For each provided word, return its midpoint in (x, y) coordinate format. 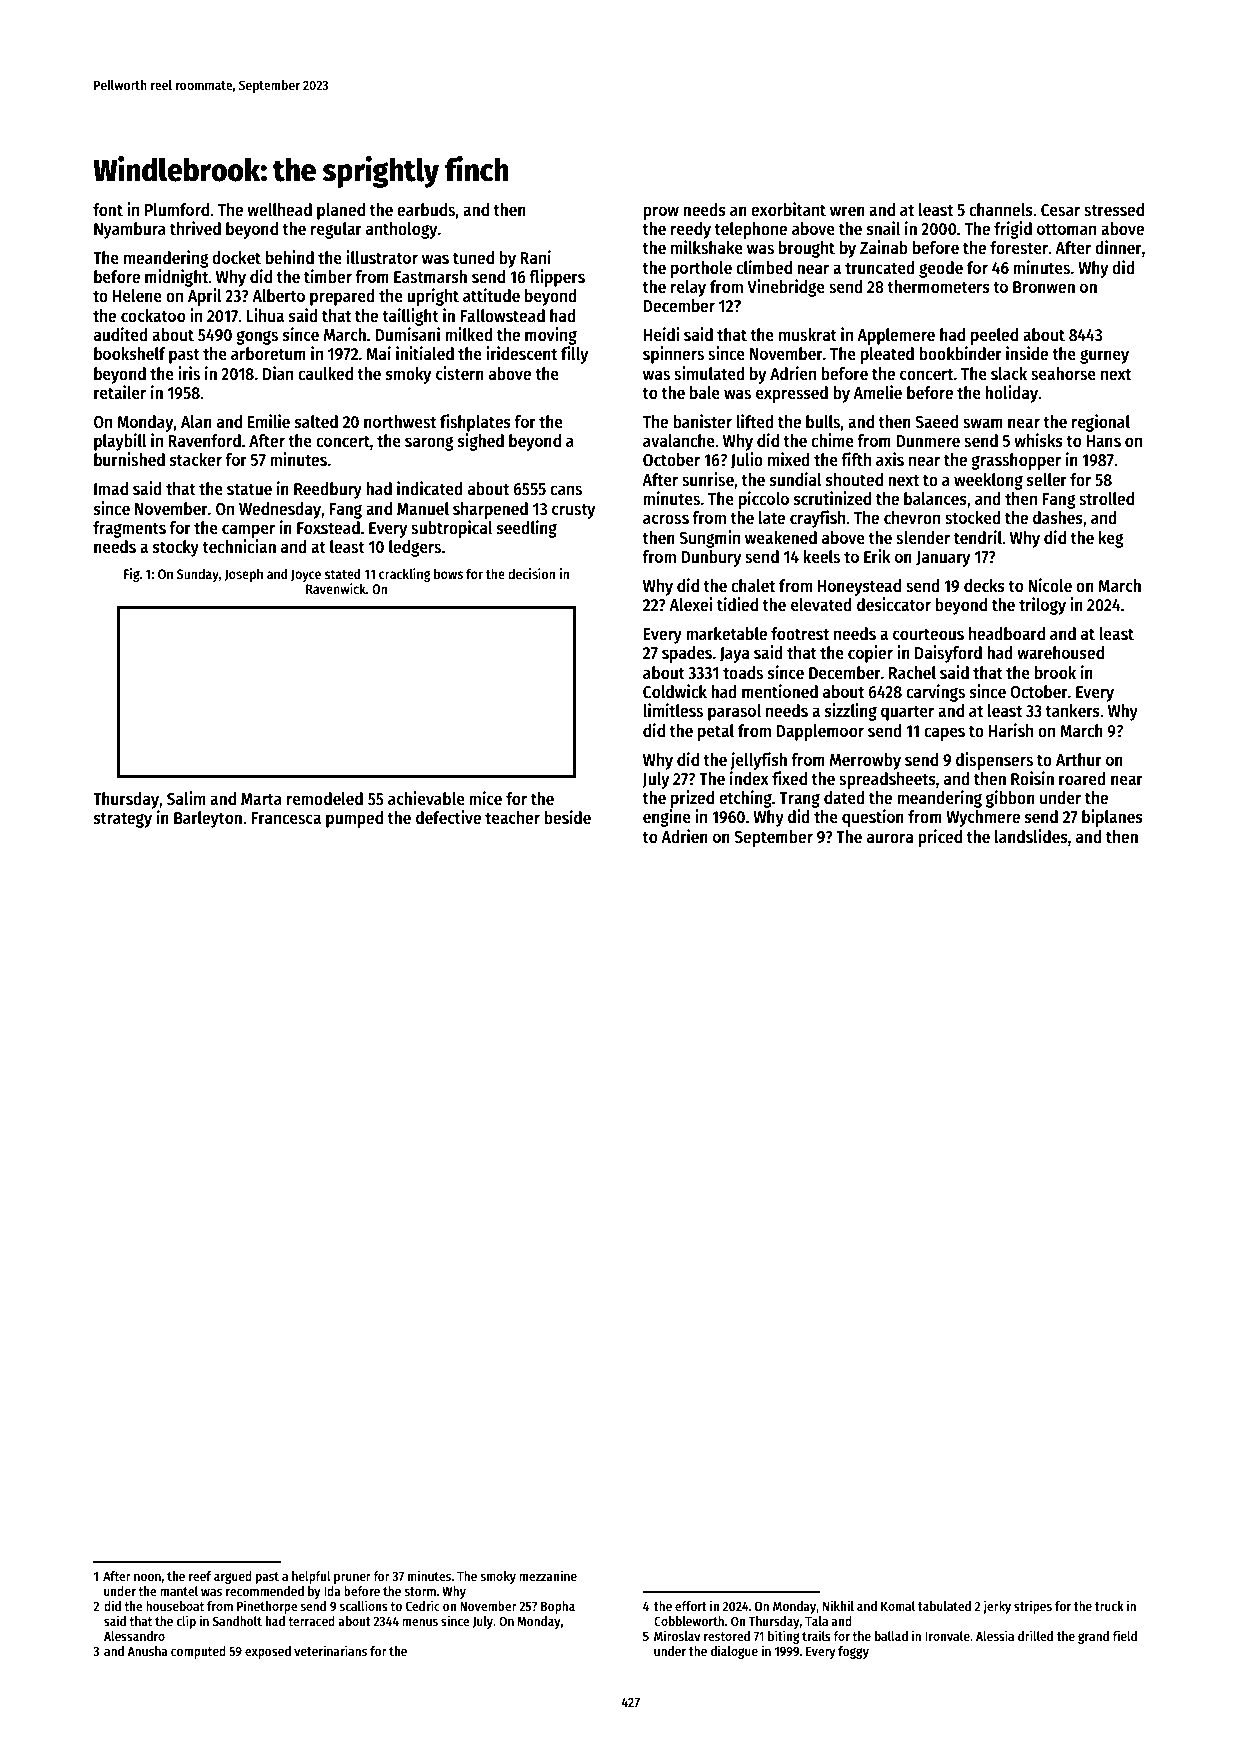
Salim (186, 798)
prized (692, 799)
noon (147, 1577)
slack (1009, 374)
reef (200, 1576)
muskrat (808, 335)
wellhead (279, 210)
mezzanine (548, 1575)
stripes (1033, 1607)
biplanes (1112, 818)
